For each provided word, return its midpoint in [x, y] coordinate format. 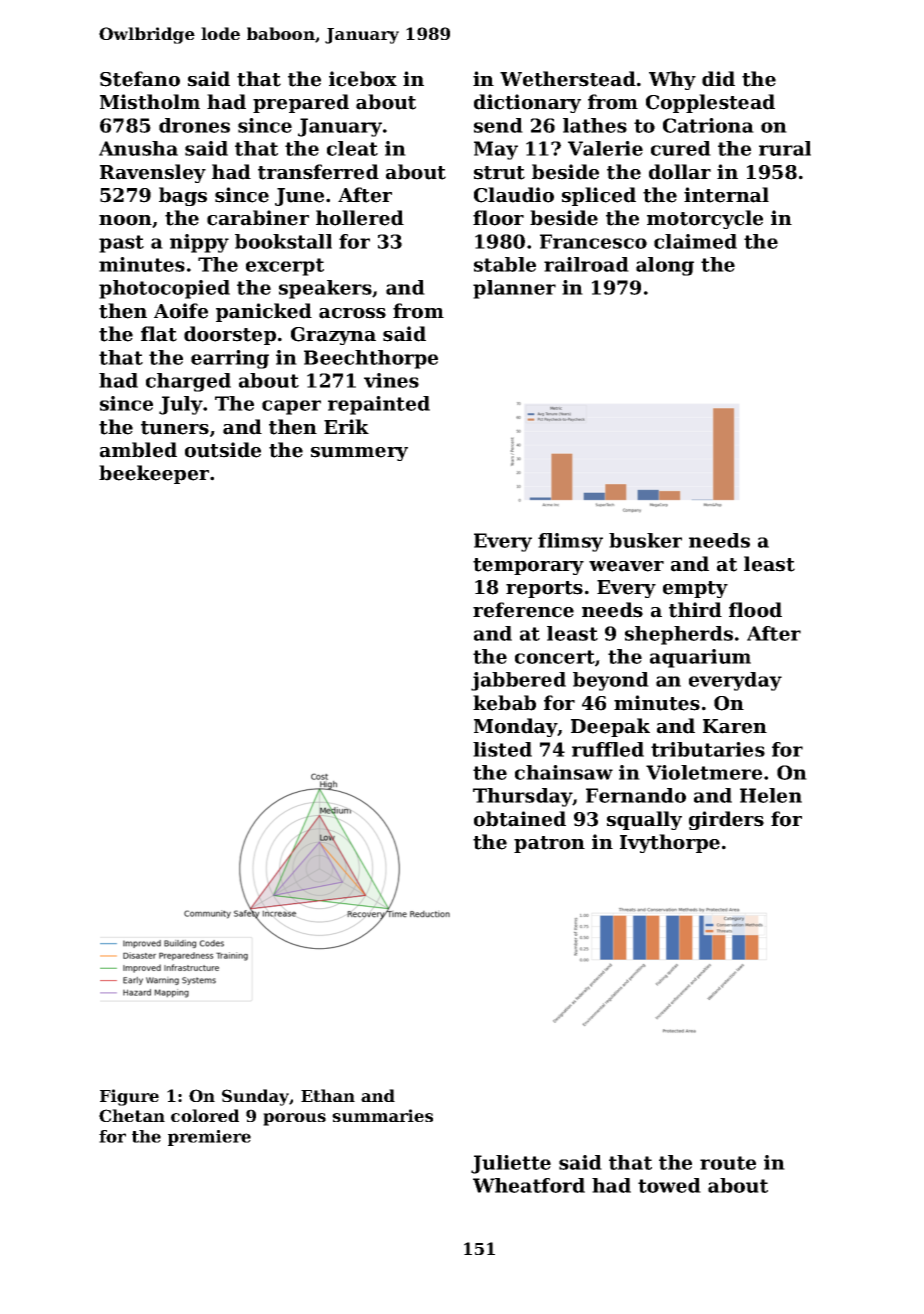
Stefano [140, 79]
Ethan [328, 1095]
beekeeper [154, 474]
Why [672, 80]
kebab [504, 703]
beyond [611, 681]
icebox [363, 79]
